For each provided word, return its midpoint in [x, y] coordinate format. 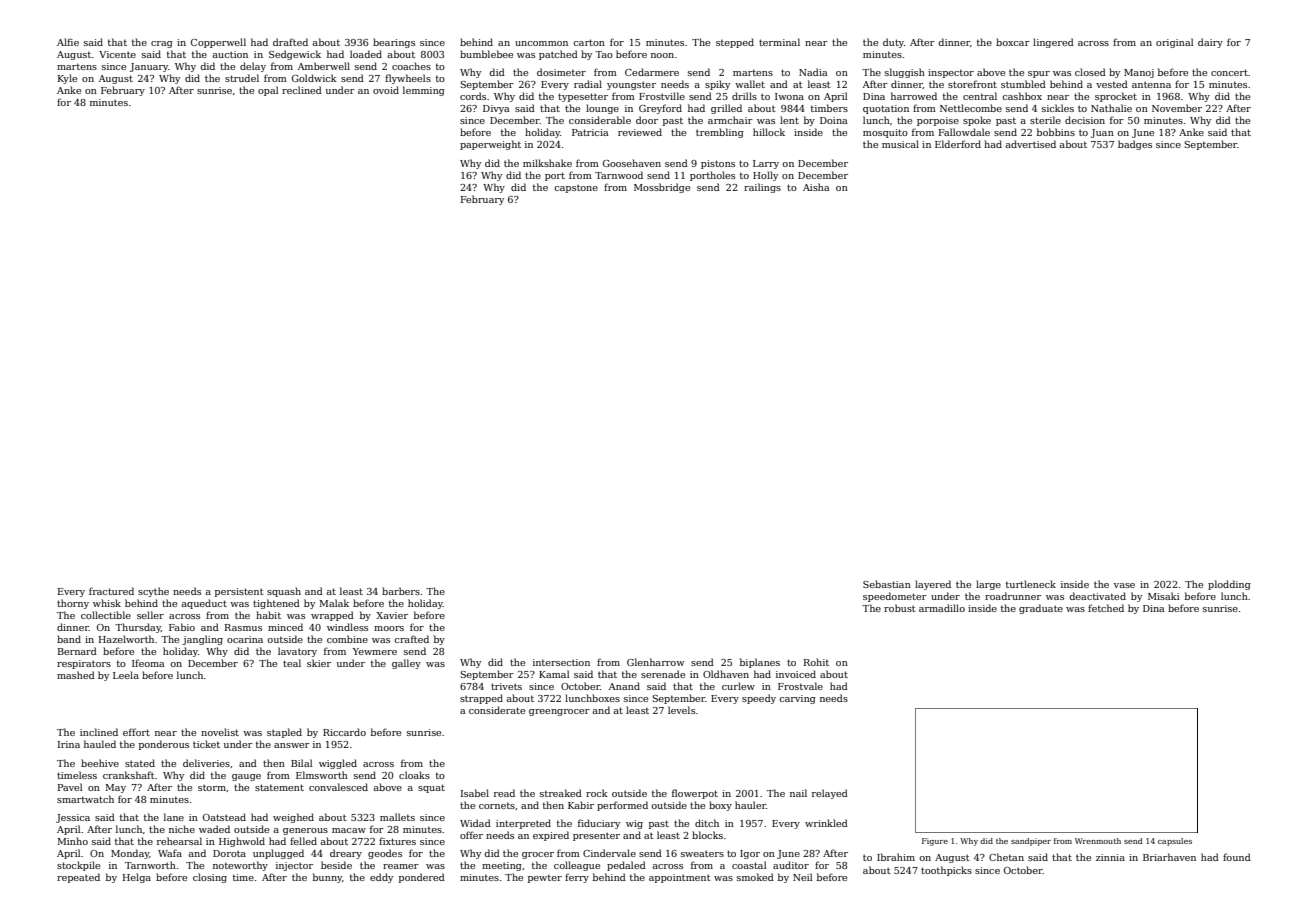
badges [1135, 145]
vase [1124, 585]
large [988, 585]
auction [230, 54]
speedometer [895, 597]
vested [1112, 84]
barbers [401, 591]
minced [285, 627]
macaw [349, 830]
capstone [576, 188]
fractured [111, 591]
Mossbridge [662, 188]
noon [662, 55]
